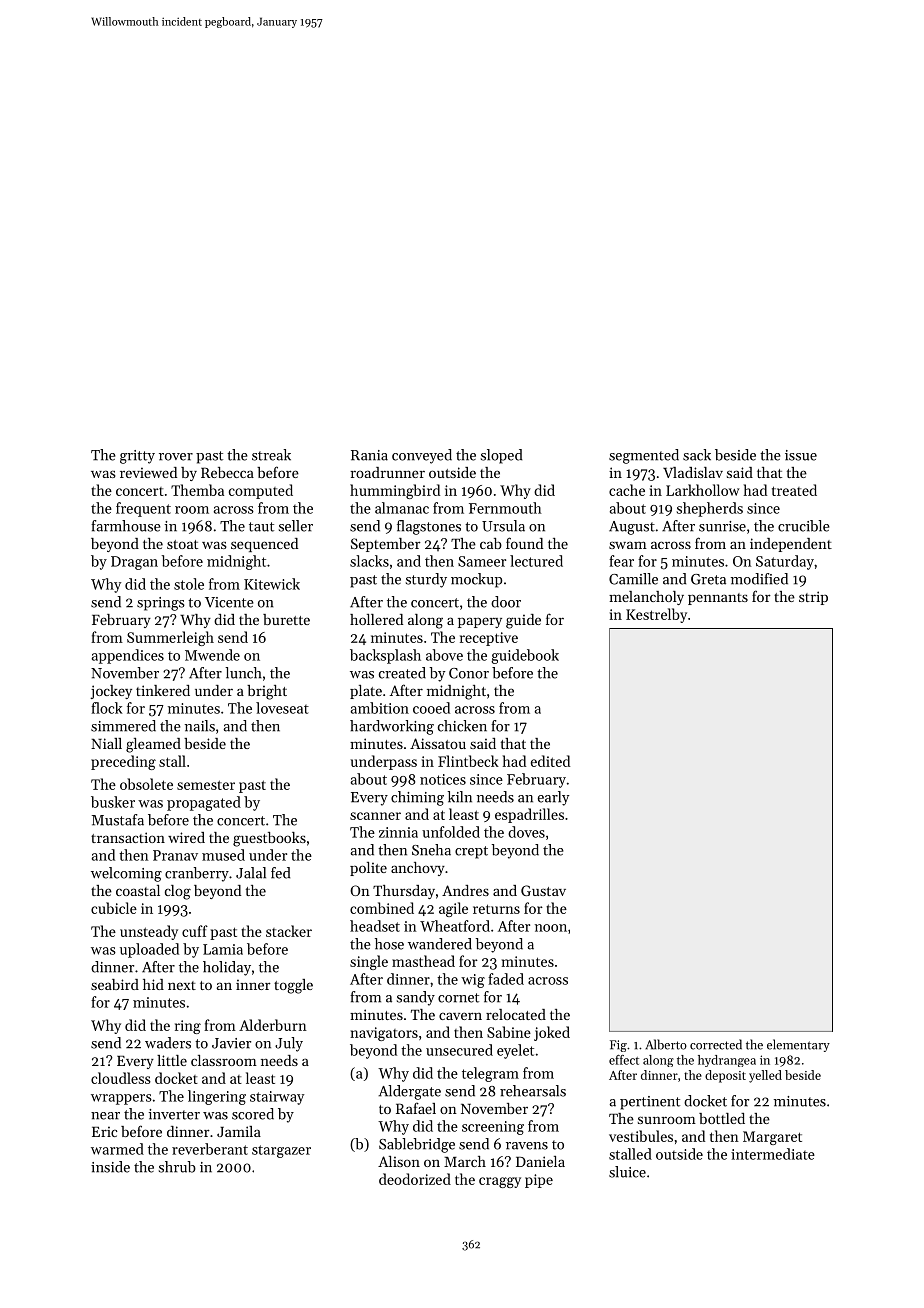 The width and height of the screenshot is (924, 1308). I want to click on treated, so click(794, 490).
